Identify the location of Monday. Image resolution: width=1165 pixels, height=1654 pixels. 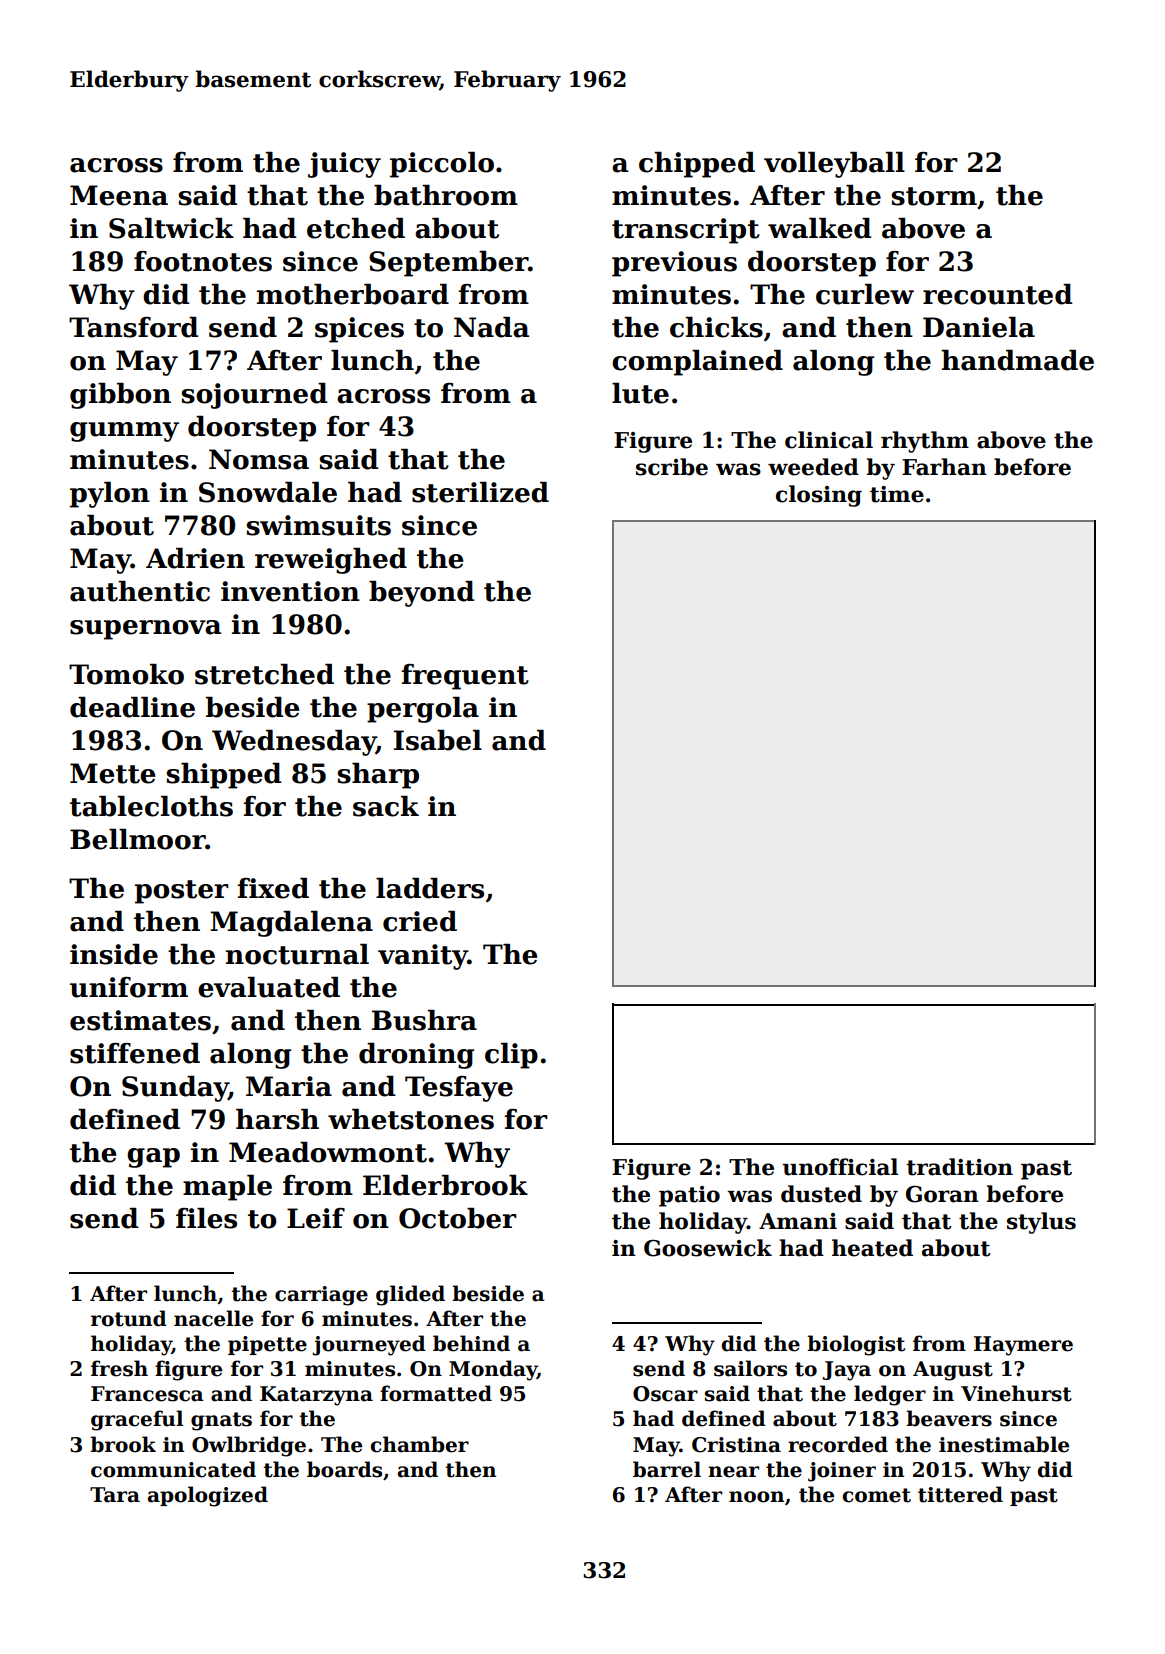
(493, 1370).
